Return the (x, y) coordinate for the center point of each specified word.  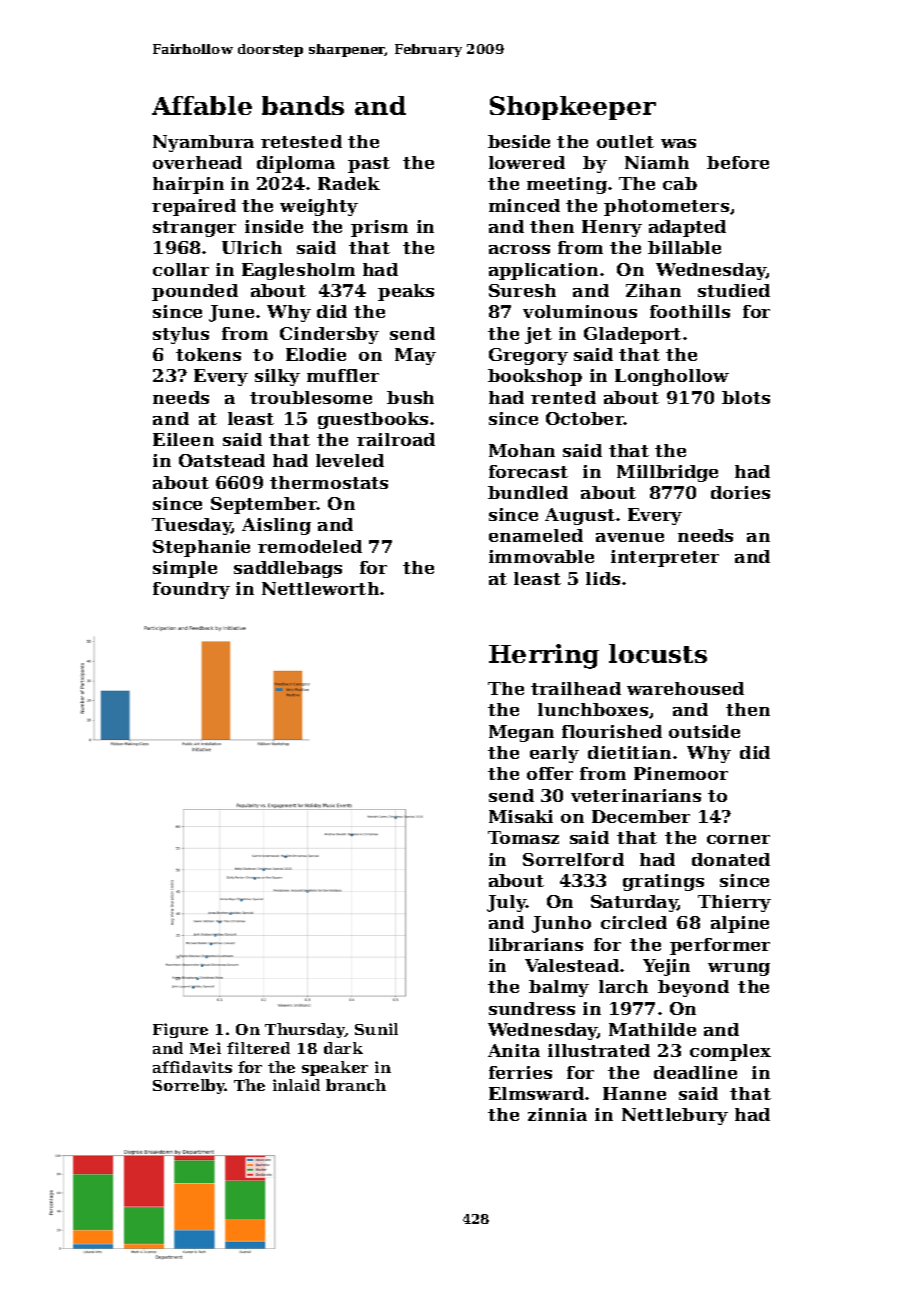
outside (704, 731)
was (678, 143)
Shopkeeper (573, 108)
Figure (180, 1030)
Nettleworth (320, 588)
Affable (202, 105)
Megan (521, 733)
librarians (536, 944)
